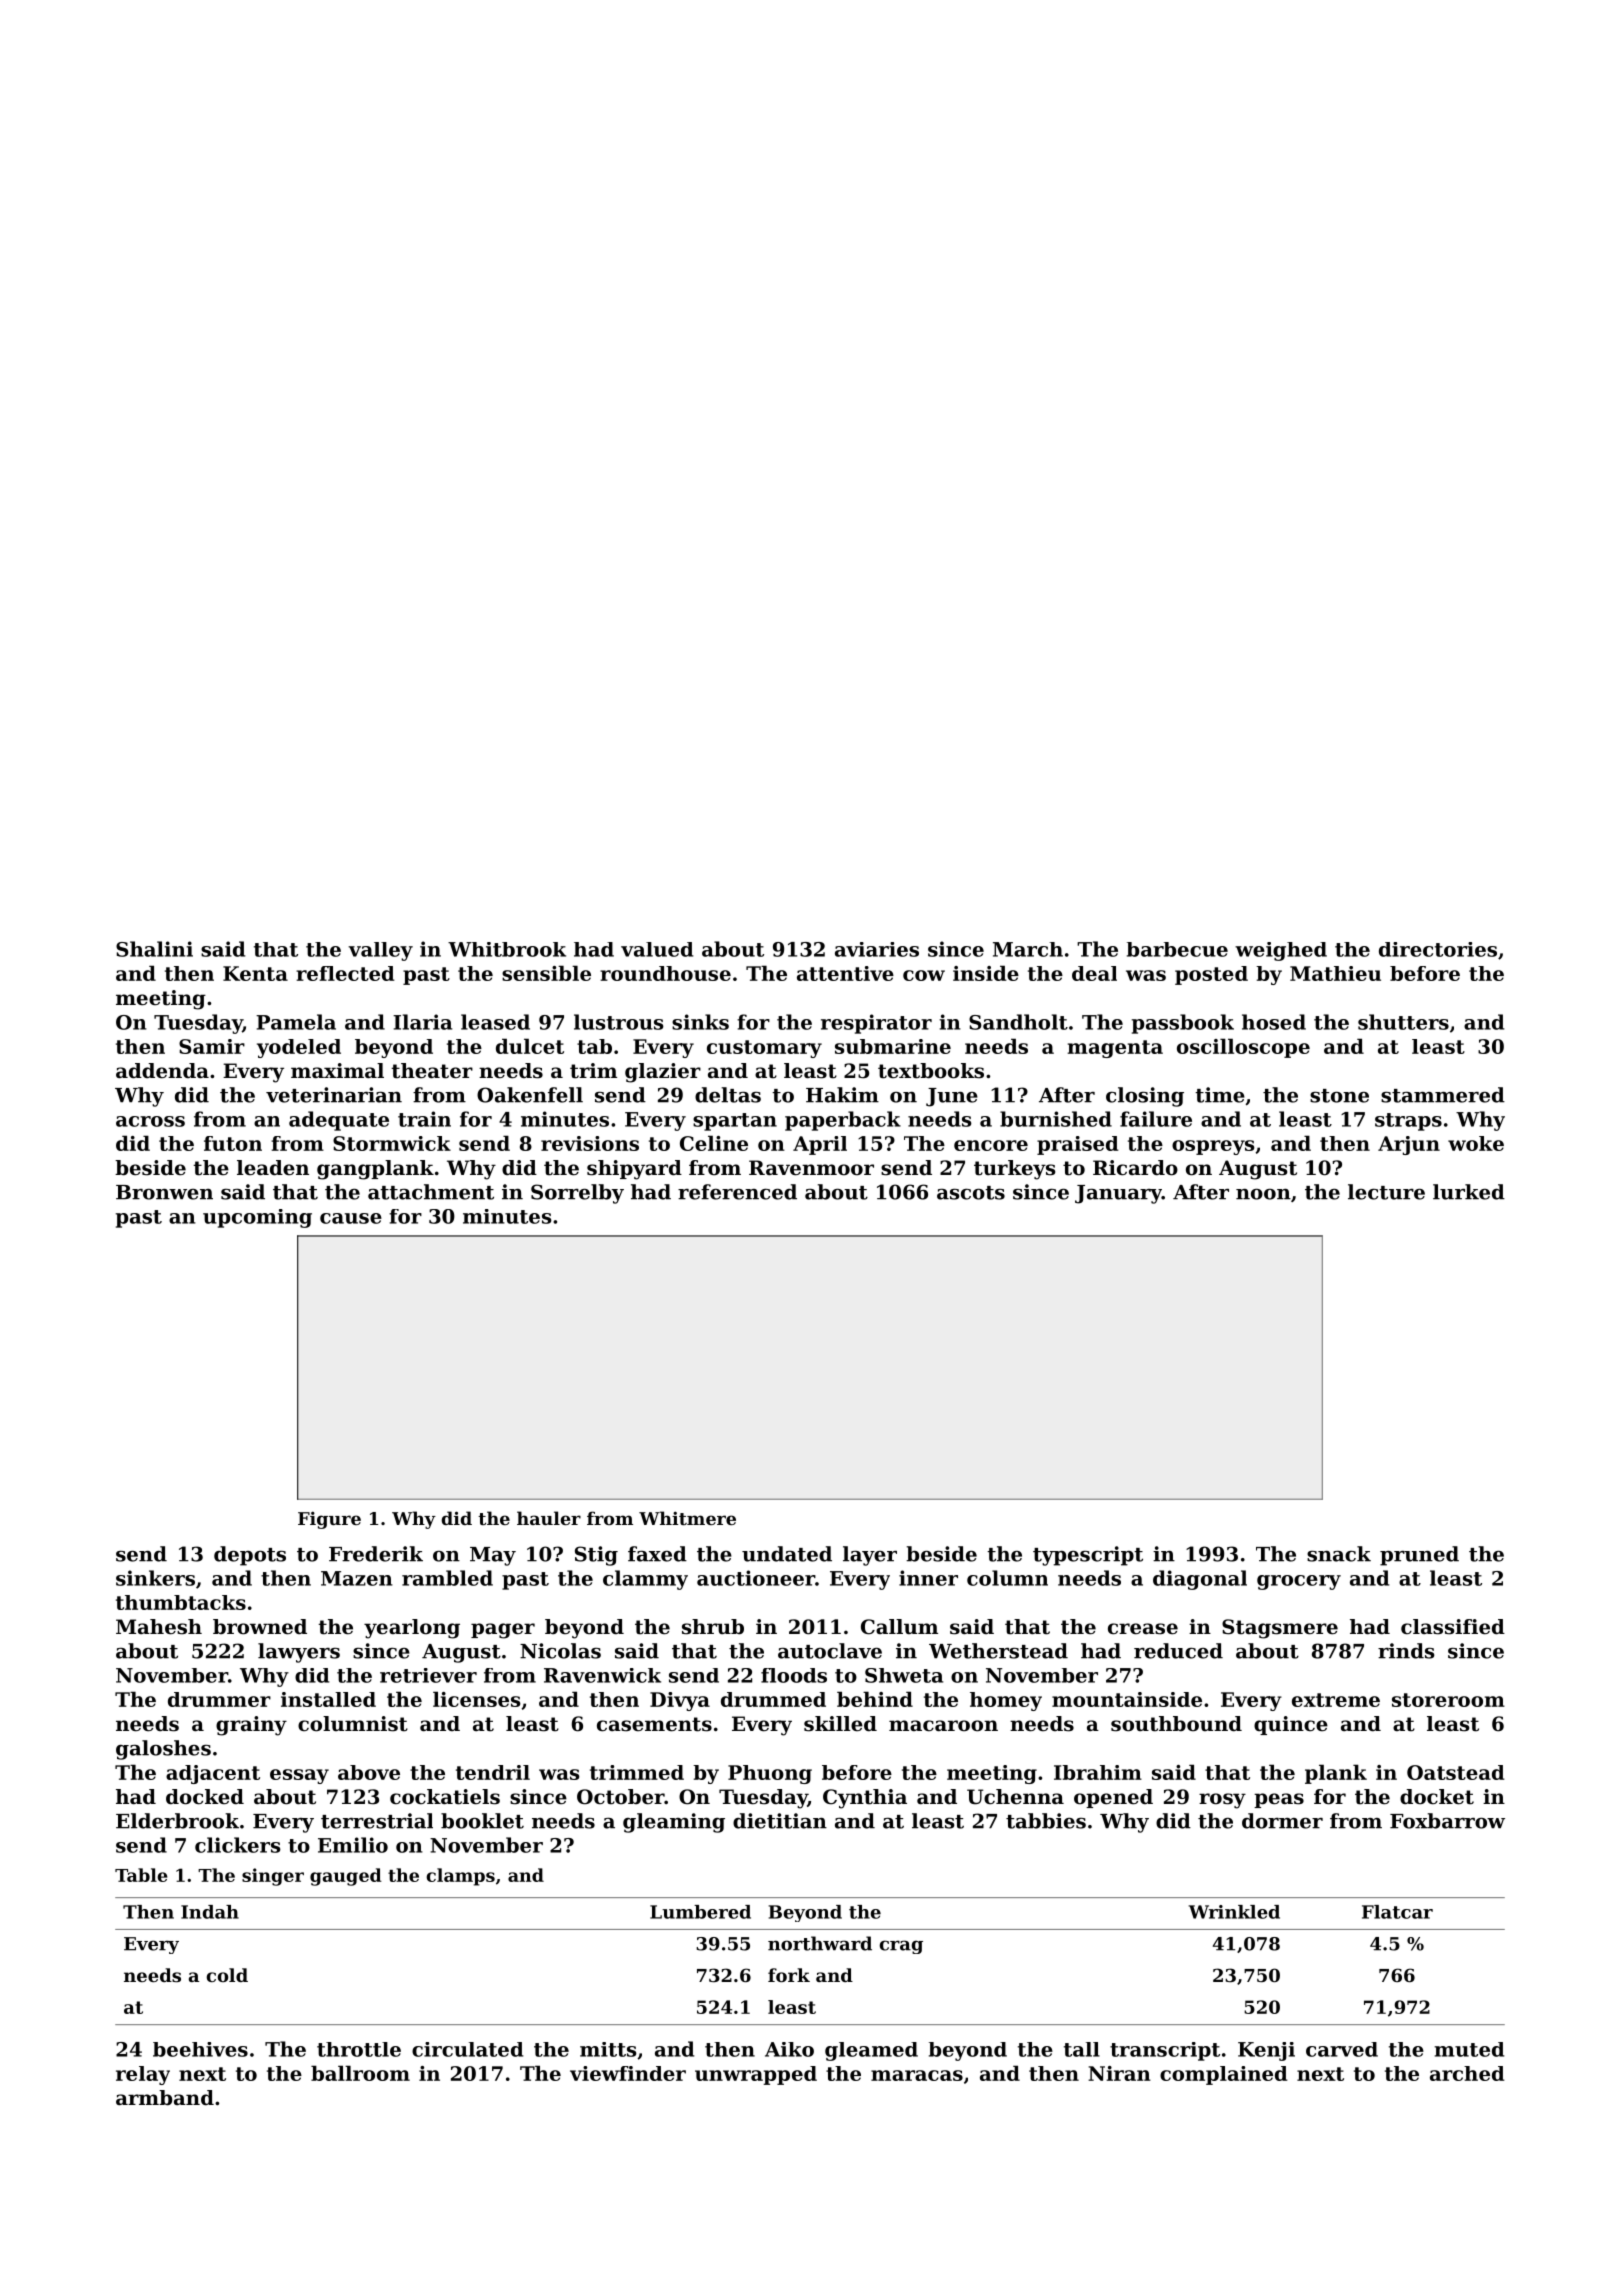 The image size is (1620, 2292). What do you see at coordinates (1088, 1556) in the image?
I see `typescript` at bounding box center [1088, 1556].
